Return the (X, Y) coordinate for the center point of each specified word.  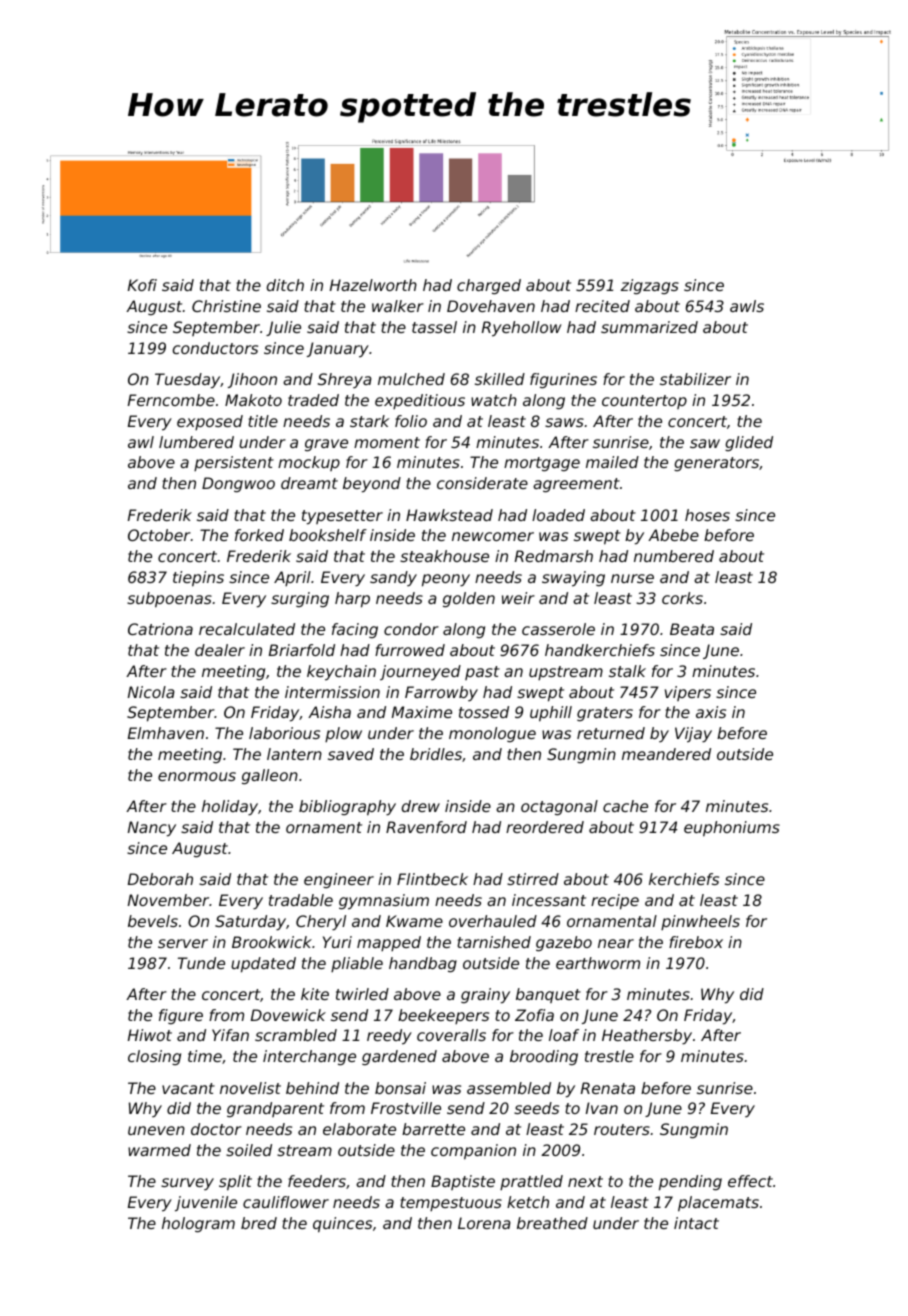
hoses (707, 515)
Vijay (693, 735)
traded (313, 400)
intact (696, 1223)
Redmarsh (554, 556)
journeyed (420, 673)
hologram (198, 1224)
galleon (270, 776)
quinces (342, 1224)
